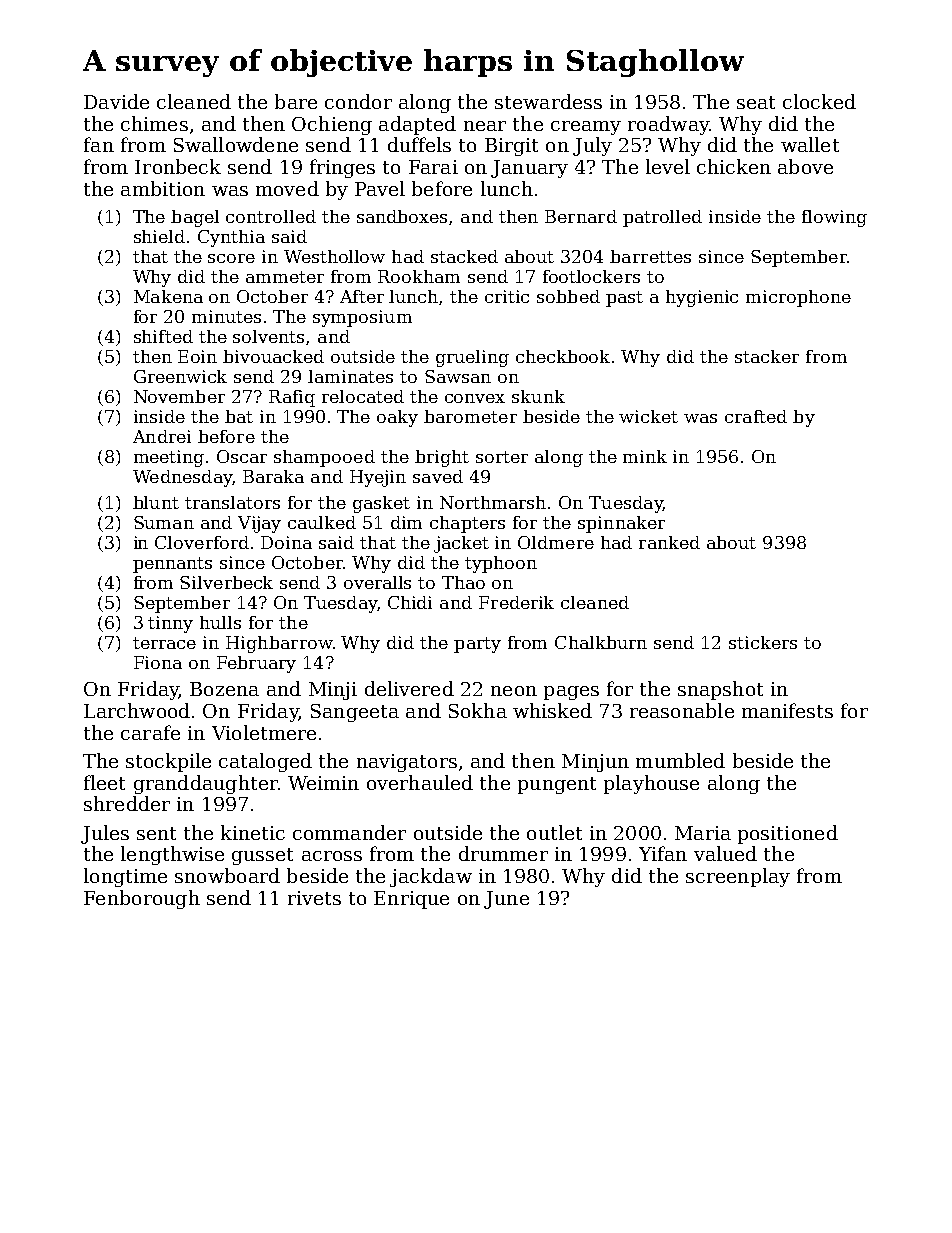  Describe the element at coordinates (142, 899) in the screenshot. I see `Fenborough` at that location.
